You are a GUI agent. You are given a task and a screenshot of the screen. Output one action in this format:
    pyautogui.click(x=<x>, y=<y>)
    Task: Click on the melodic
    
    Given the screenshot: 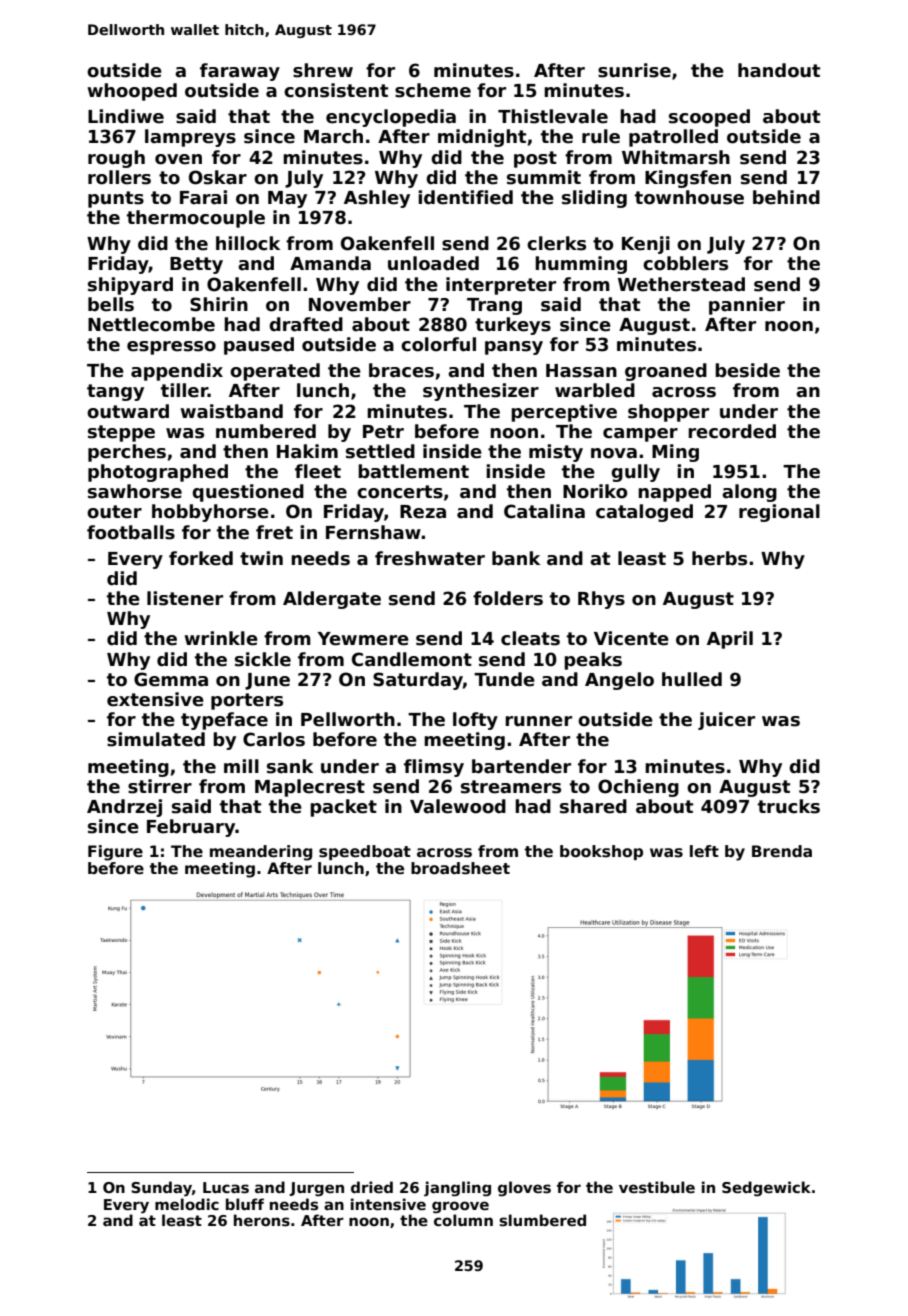 What is the action you would take?
    pyautogui.click(x=187, y=1204)
